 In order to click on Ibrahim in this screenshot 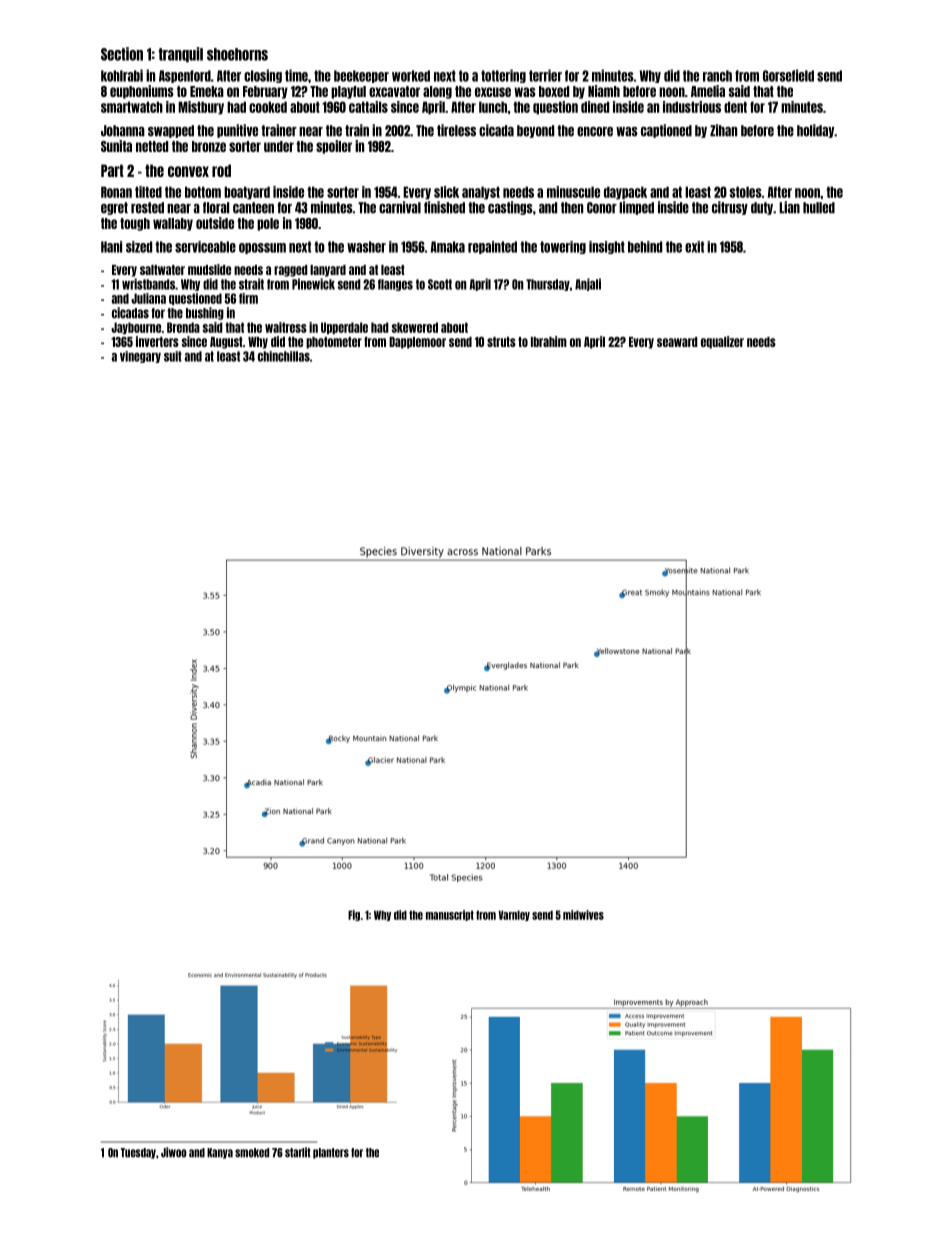, I will do `click(549, 341)`.
